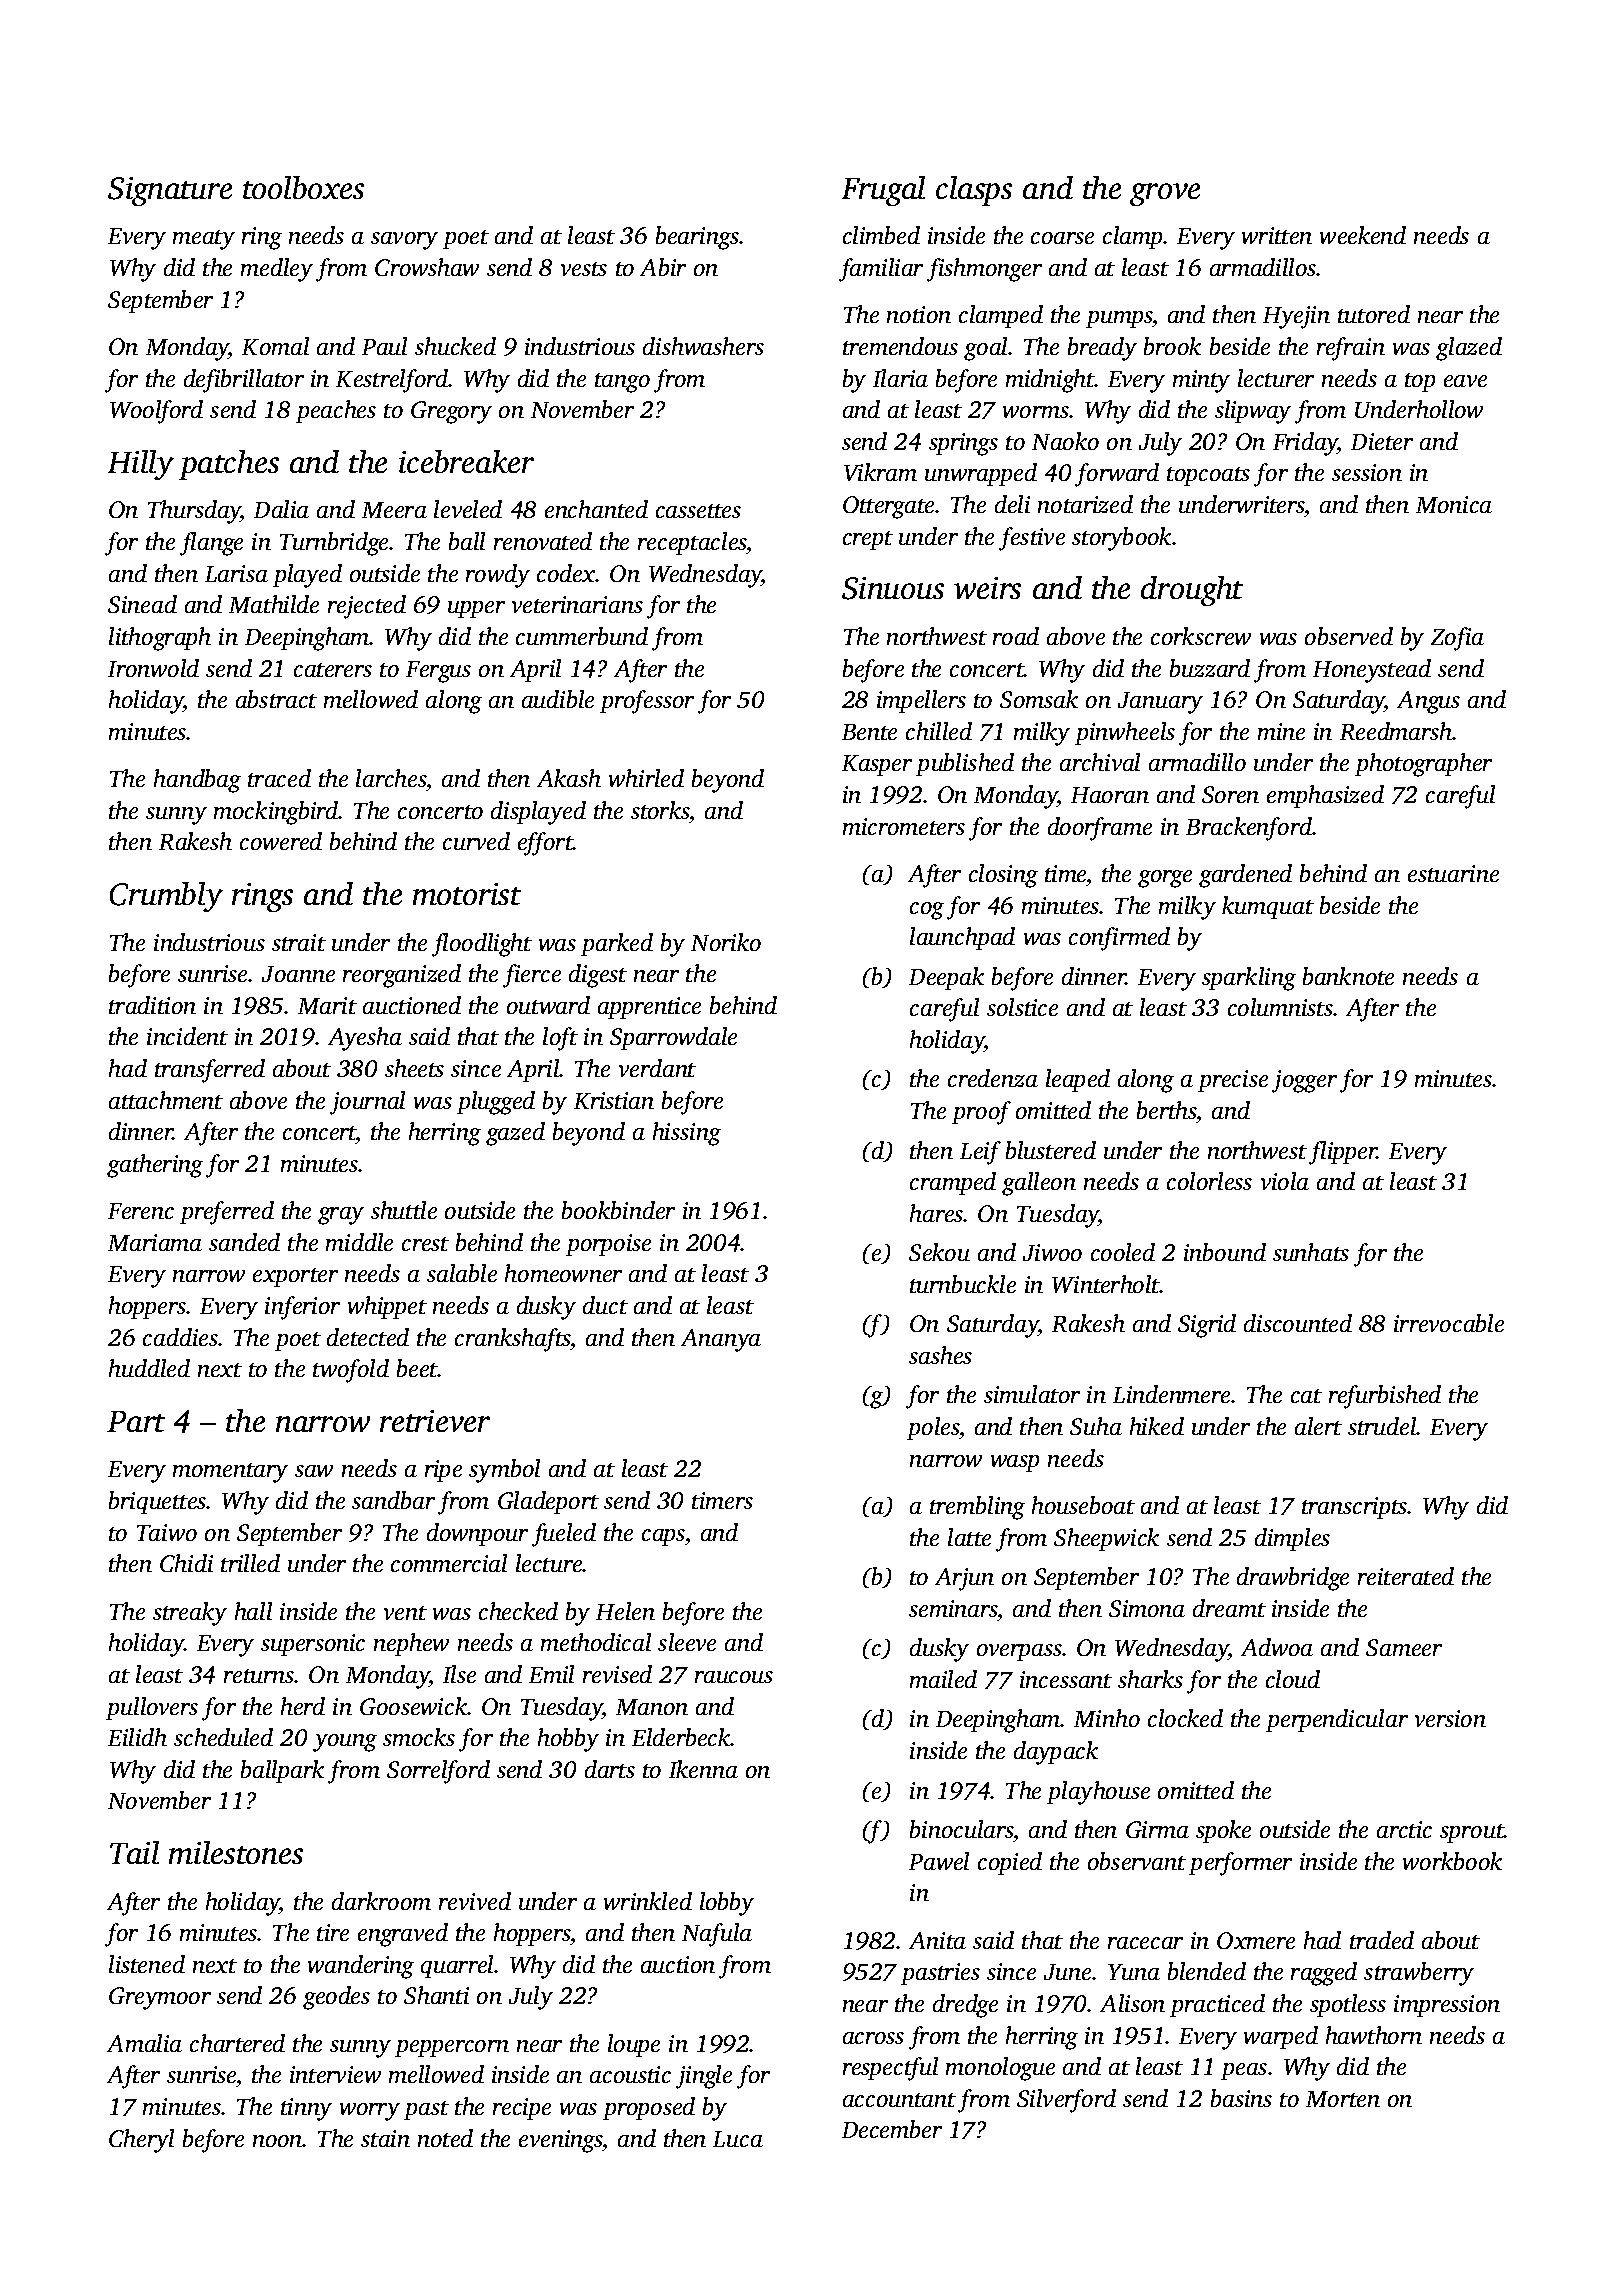 The width and height of the image is (1620, 2292). Describe the element at coordinates (1469, 349) in the image. I see `glazed` at that location.
